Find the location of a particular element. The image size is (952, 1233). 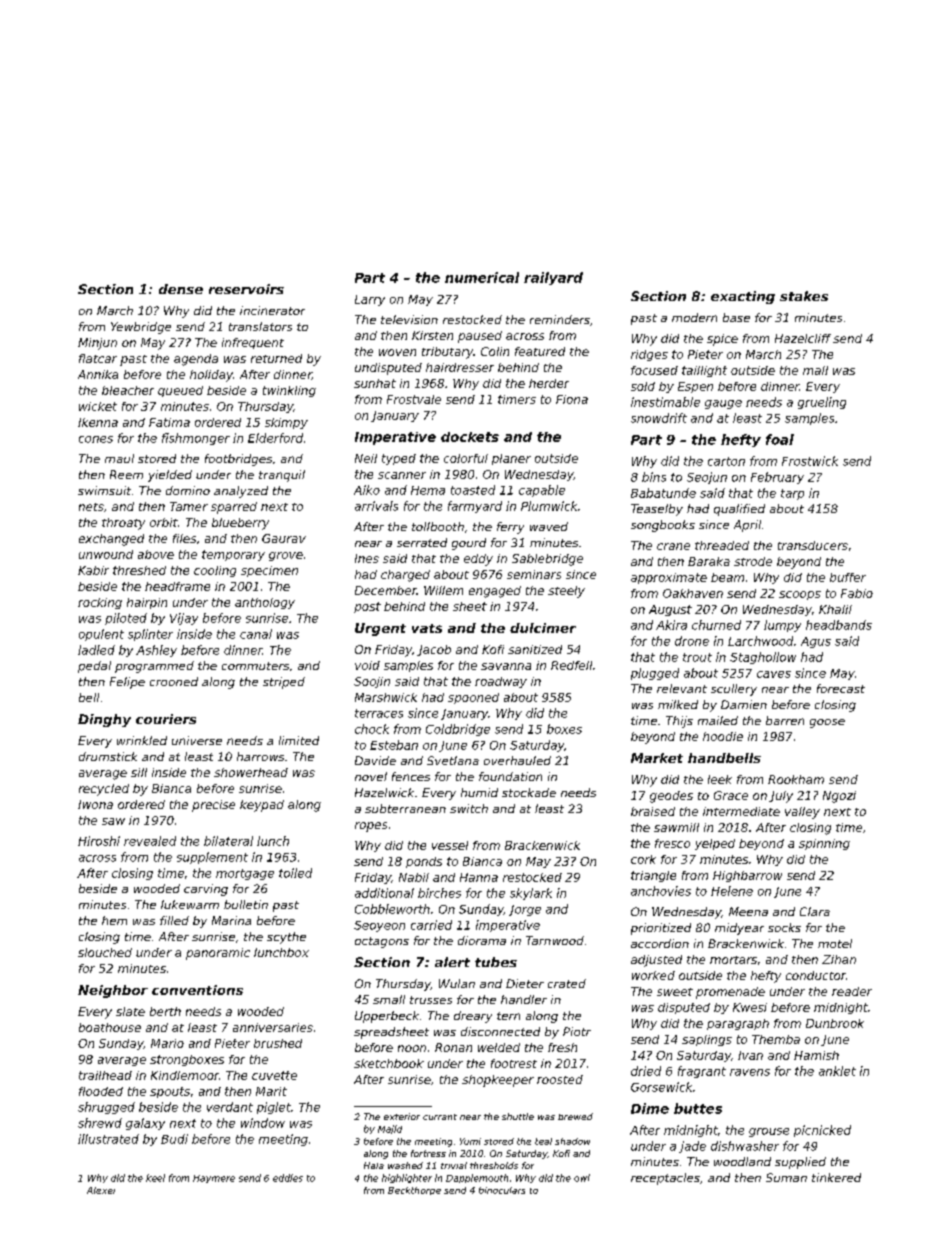

Aiko is located at coordinates (367, 490).
